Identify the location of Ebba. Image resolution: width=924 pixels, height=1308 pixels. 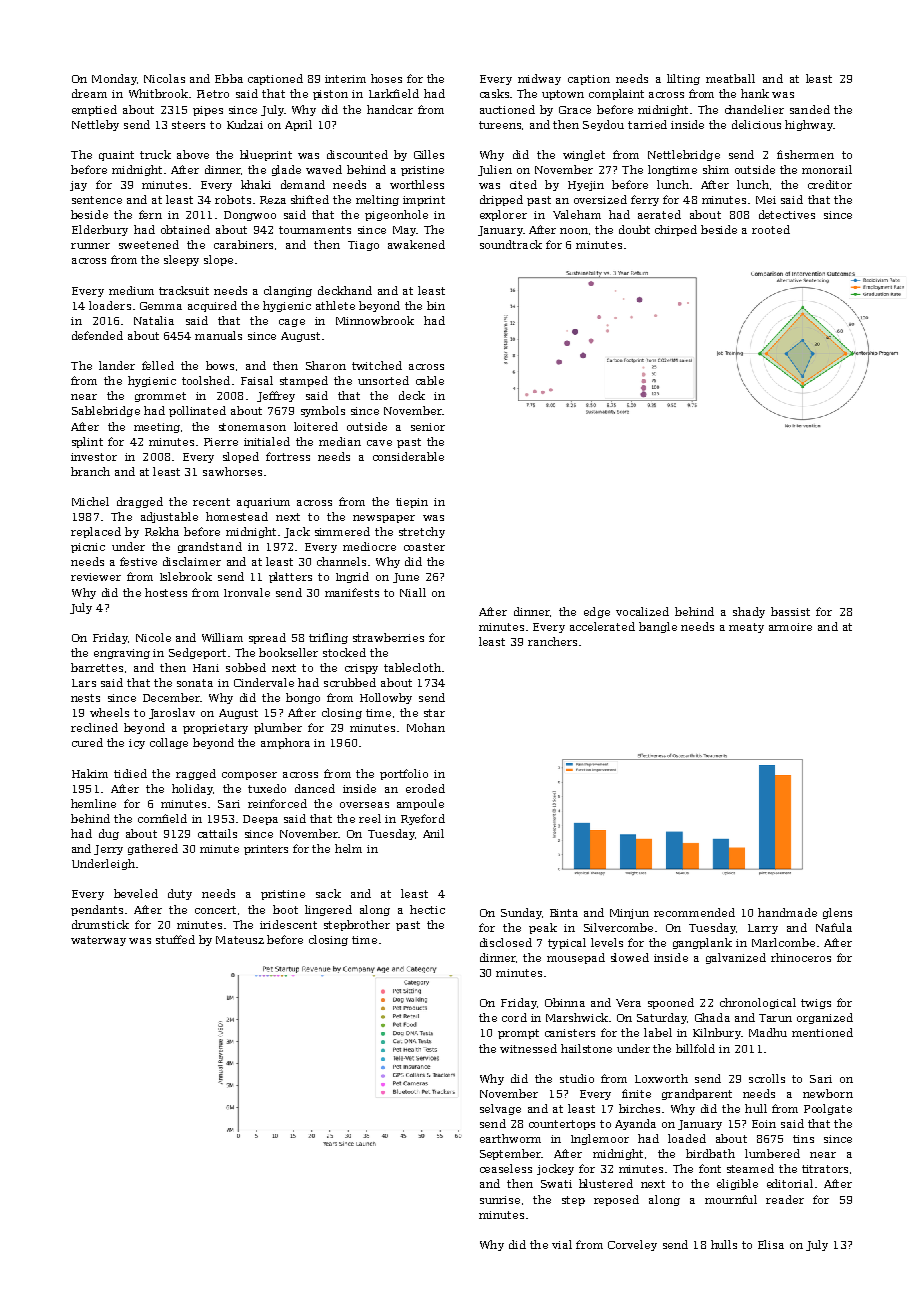
(229, 78).
